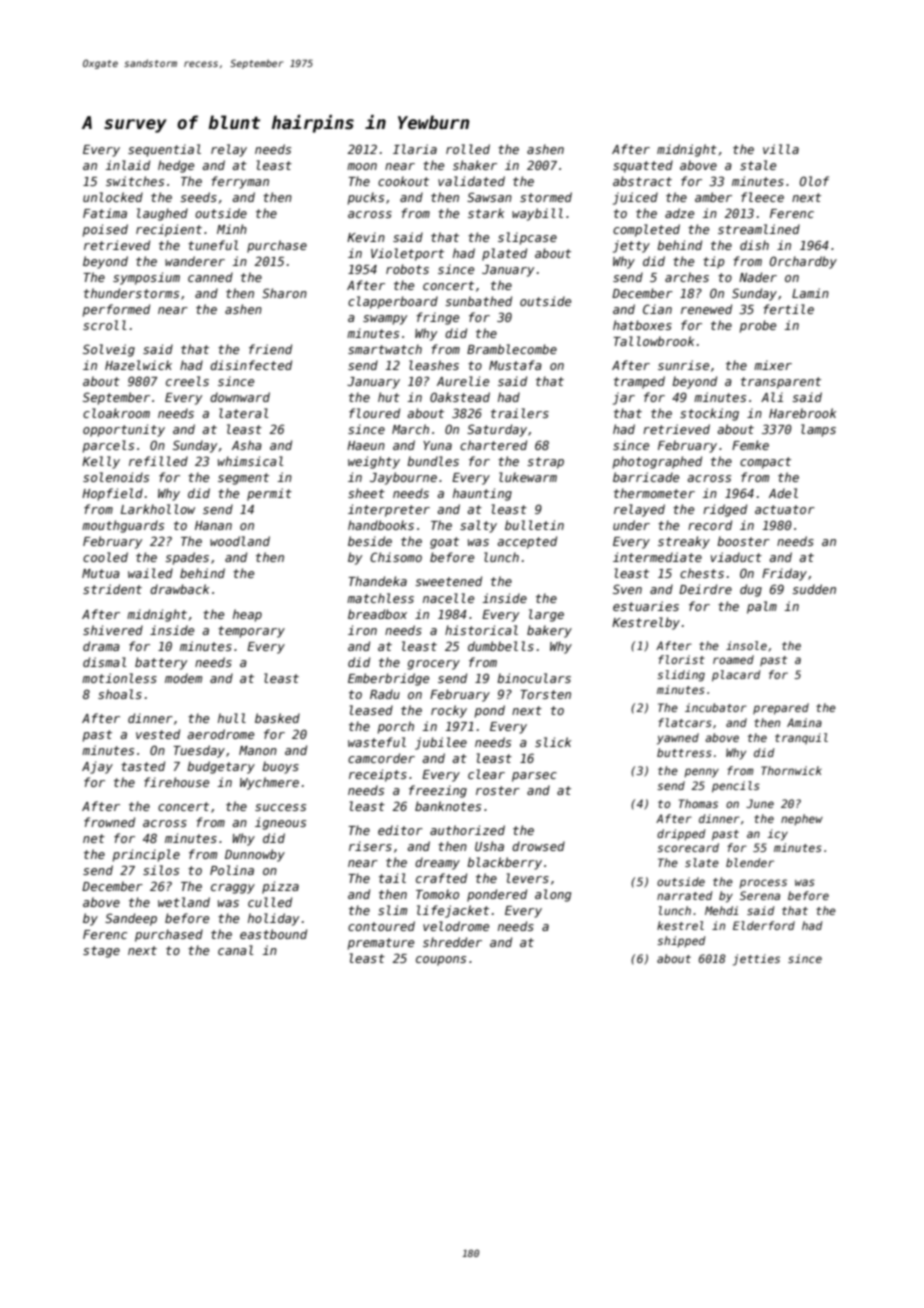  Describe the element at coordinates (781, 149) in the screenshot. I see `villa` at that location.
